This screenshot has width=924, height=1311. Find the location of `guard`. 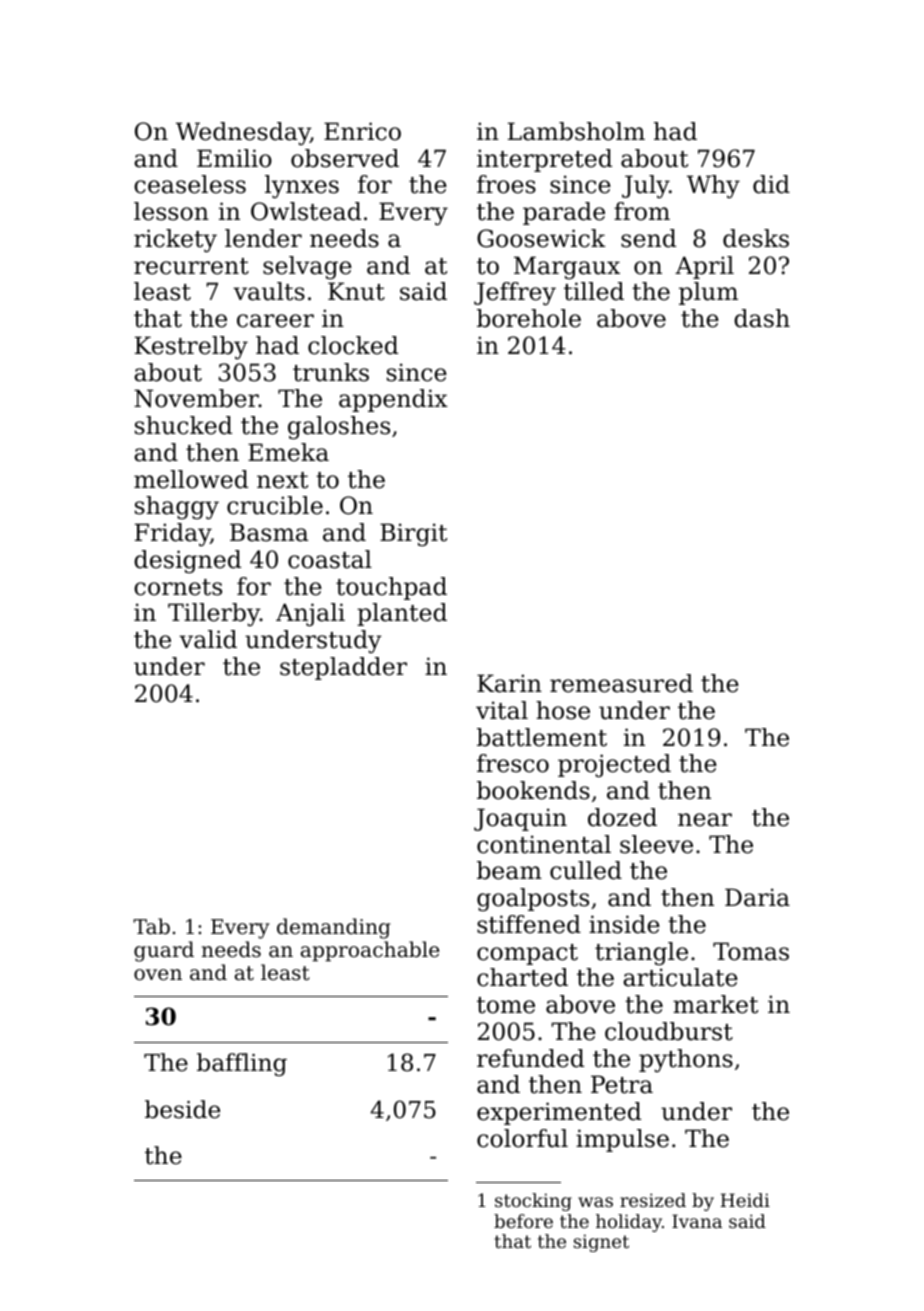

guard is located at coordinates (164, 951).
